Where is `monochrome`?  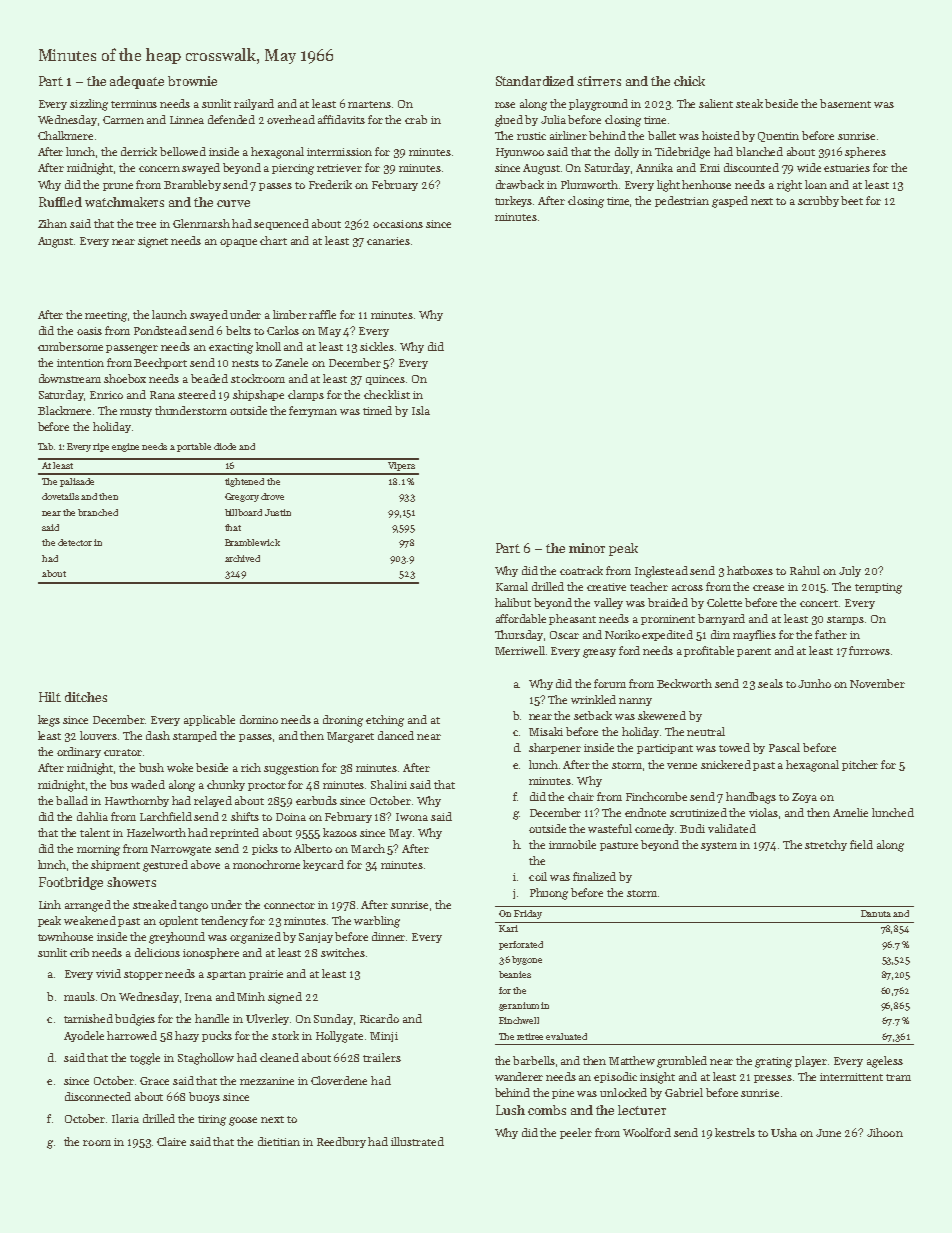
monochrome is located at coordinates (266, 864).
